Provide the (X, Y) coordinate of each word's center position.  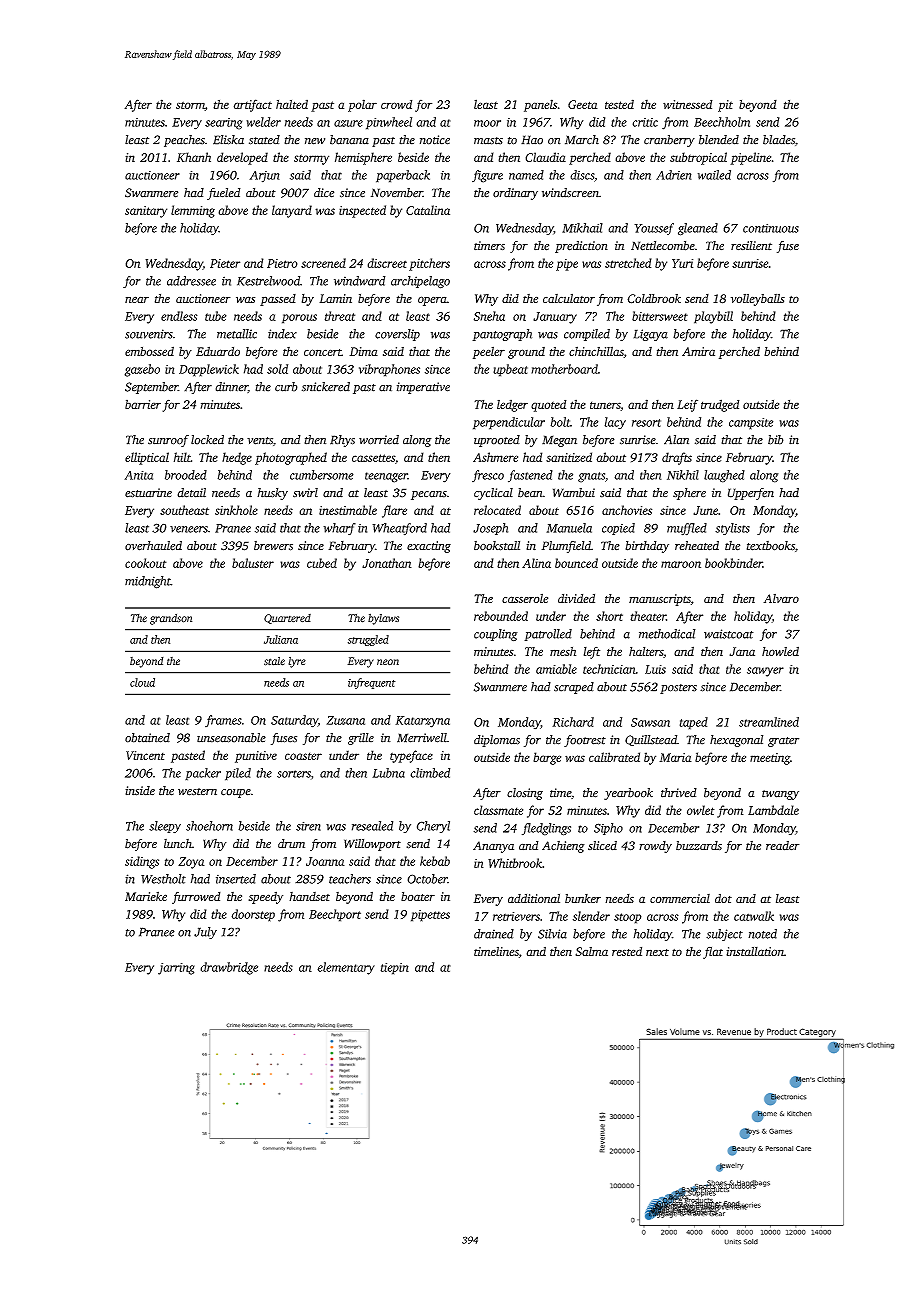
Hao (532, 140)
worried (379, 440)
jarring (176, 969)
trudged (720, 405)
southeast (184, 510)
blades (779, 140)
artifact (253, 105)
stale (274, 661)
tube (216, 316)
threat (340, 316)
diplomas (497, 741)
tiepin (394, 969)
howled (780, 651)
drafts (677, 458)
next (657, 952)
